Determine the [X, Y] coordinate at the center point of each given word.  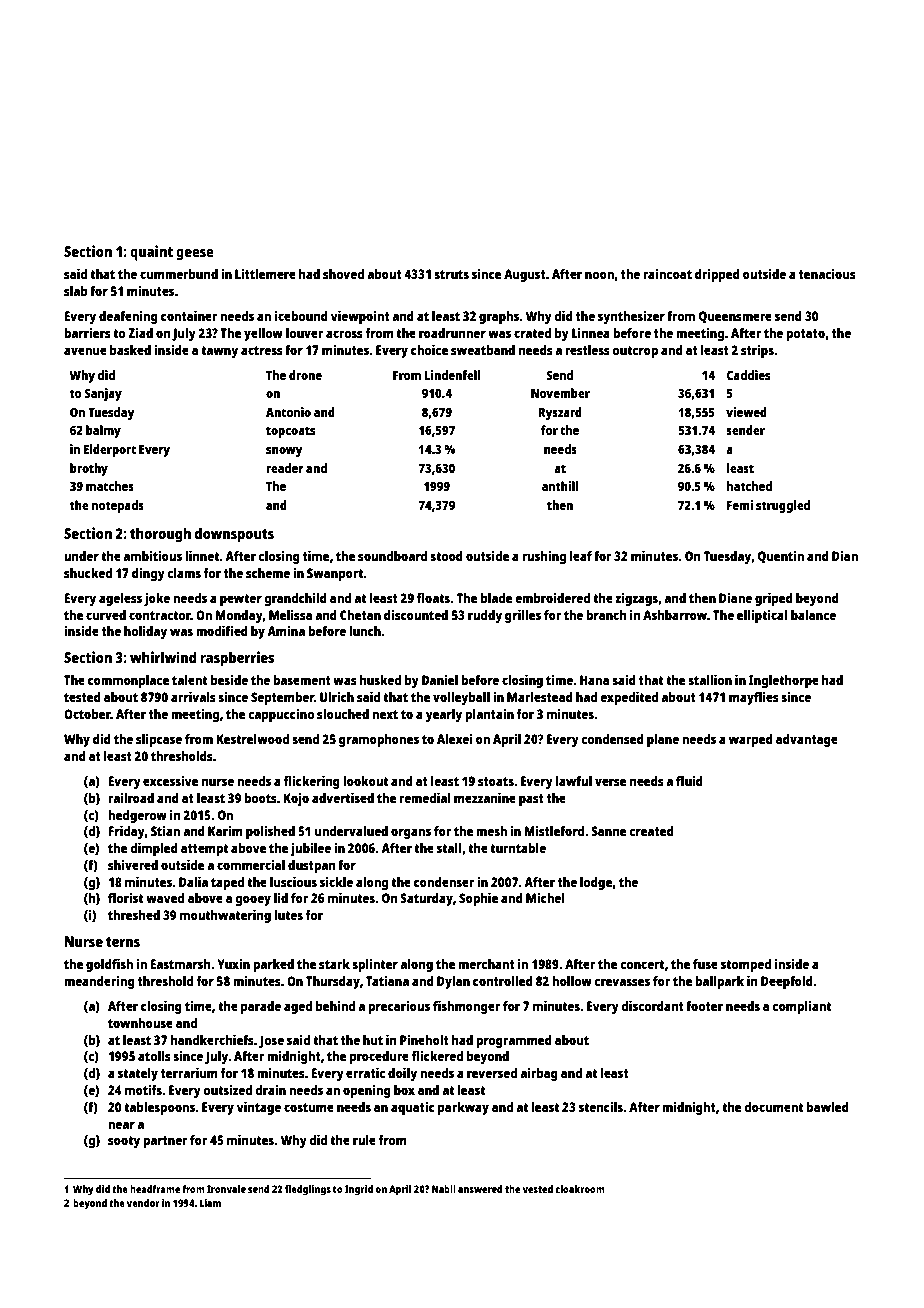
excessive [170, 781]
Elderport [110, 450]
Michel [545, 898]
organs [411, 833]
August [525, 275]
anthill [560, 486]
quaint [151, 253]
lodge [596, 883]
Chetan [360, 615]
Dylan [453, 982]
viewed [746, 412]
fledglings [308, 1190]
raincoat [667, 274]
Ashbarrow [675, 615]
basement [302, 680]
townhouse [140, 1023]
